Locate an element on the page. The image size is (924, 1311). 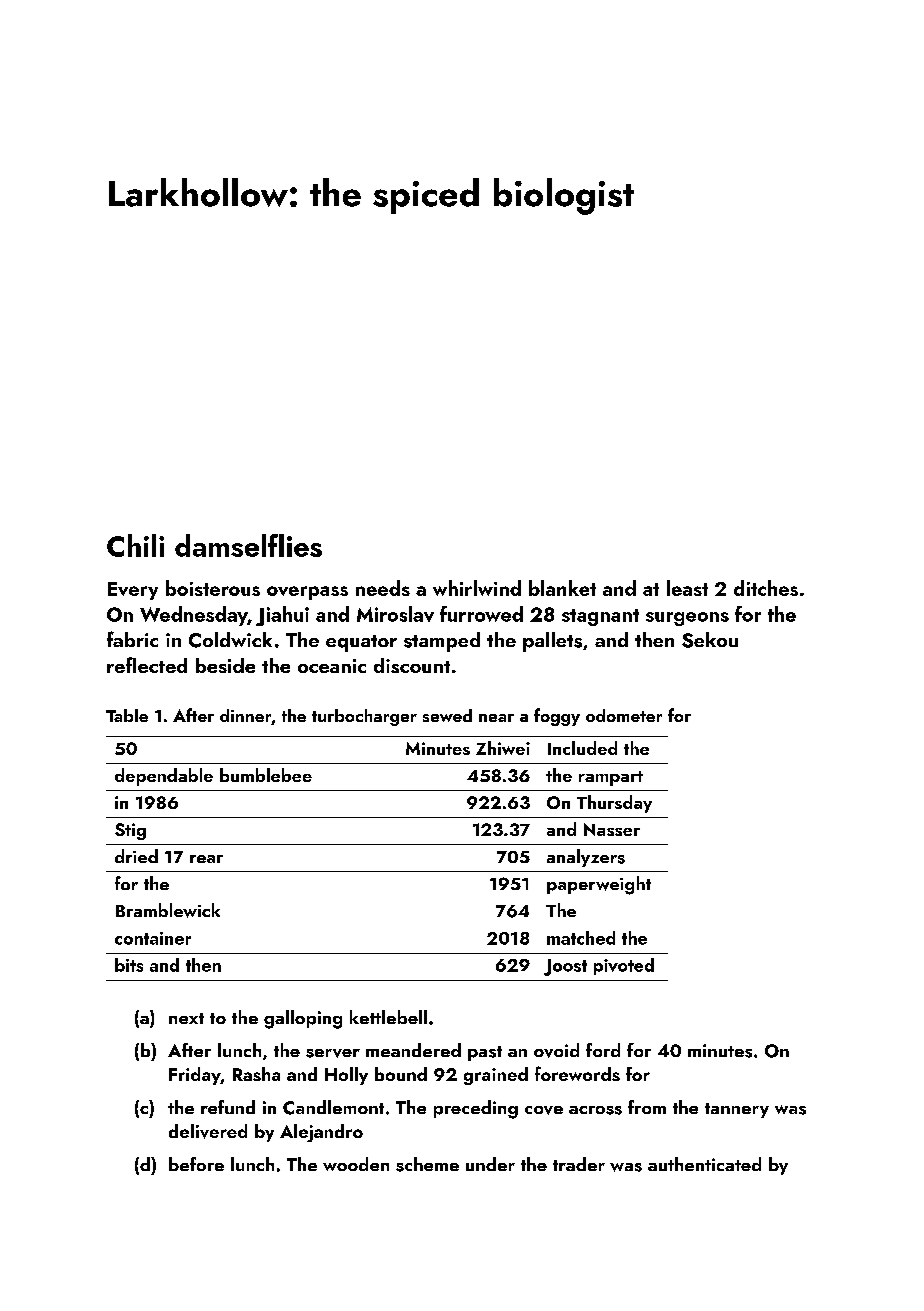
pivoted is located at coordinates (624, 966).
